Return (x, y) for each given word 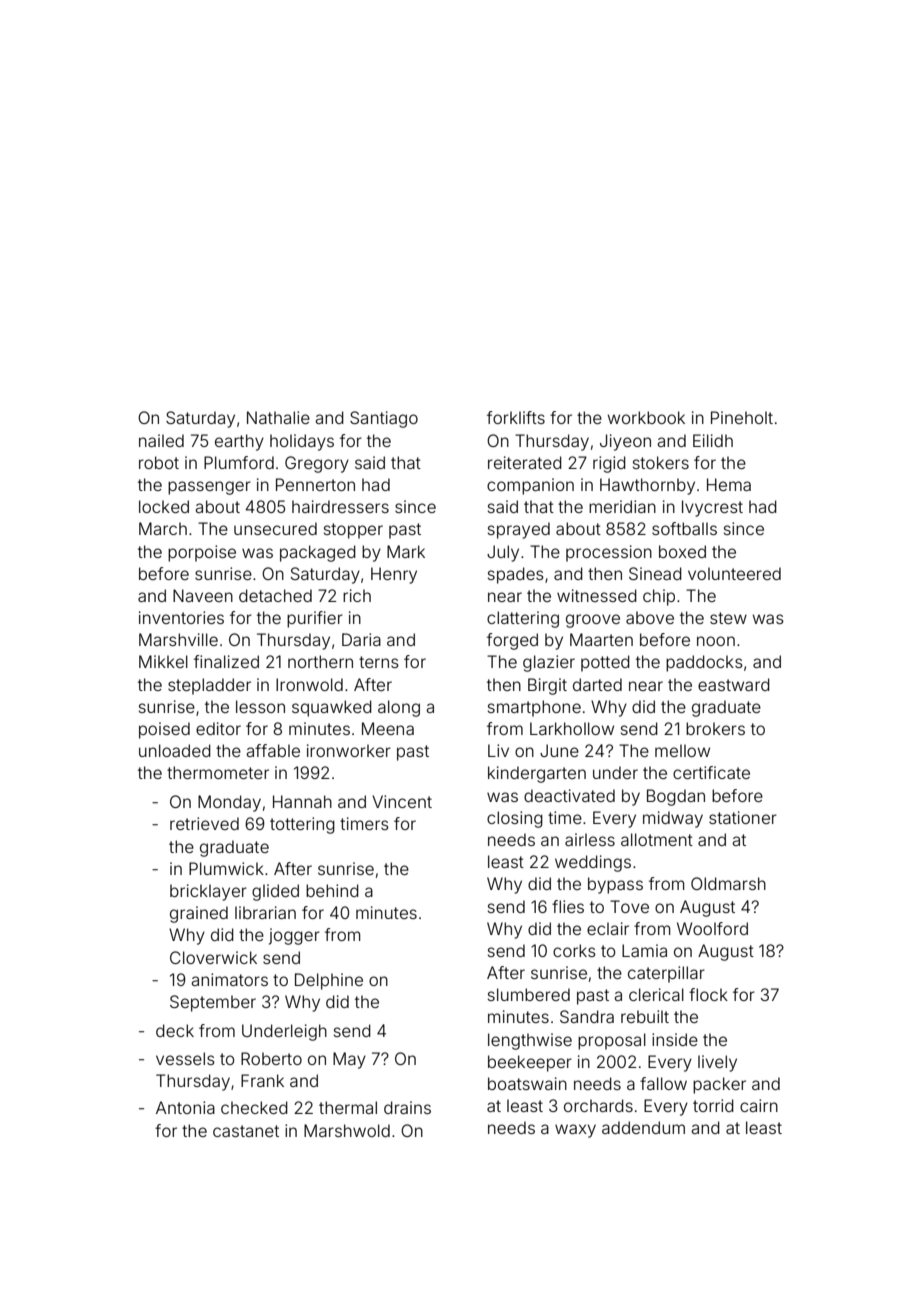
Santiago (384, 419)
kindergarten (537, 774)
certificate (711, 772)
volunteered (734, 573)
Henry (394, 575)
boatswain (527, 1083)
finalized (226, 661)
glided (275, 892)
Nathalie (278, 417)
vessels (185, 1058)
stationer (743, 817)
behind (332, 890)
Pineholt (742, 417)
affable (273, 750)
